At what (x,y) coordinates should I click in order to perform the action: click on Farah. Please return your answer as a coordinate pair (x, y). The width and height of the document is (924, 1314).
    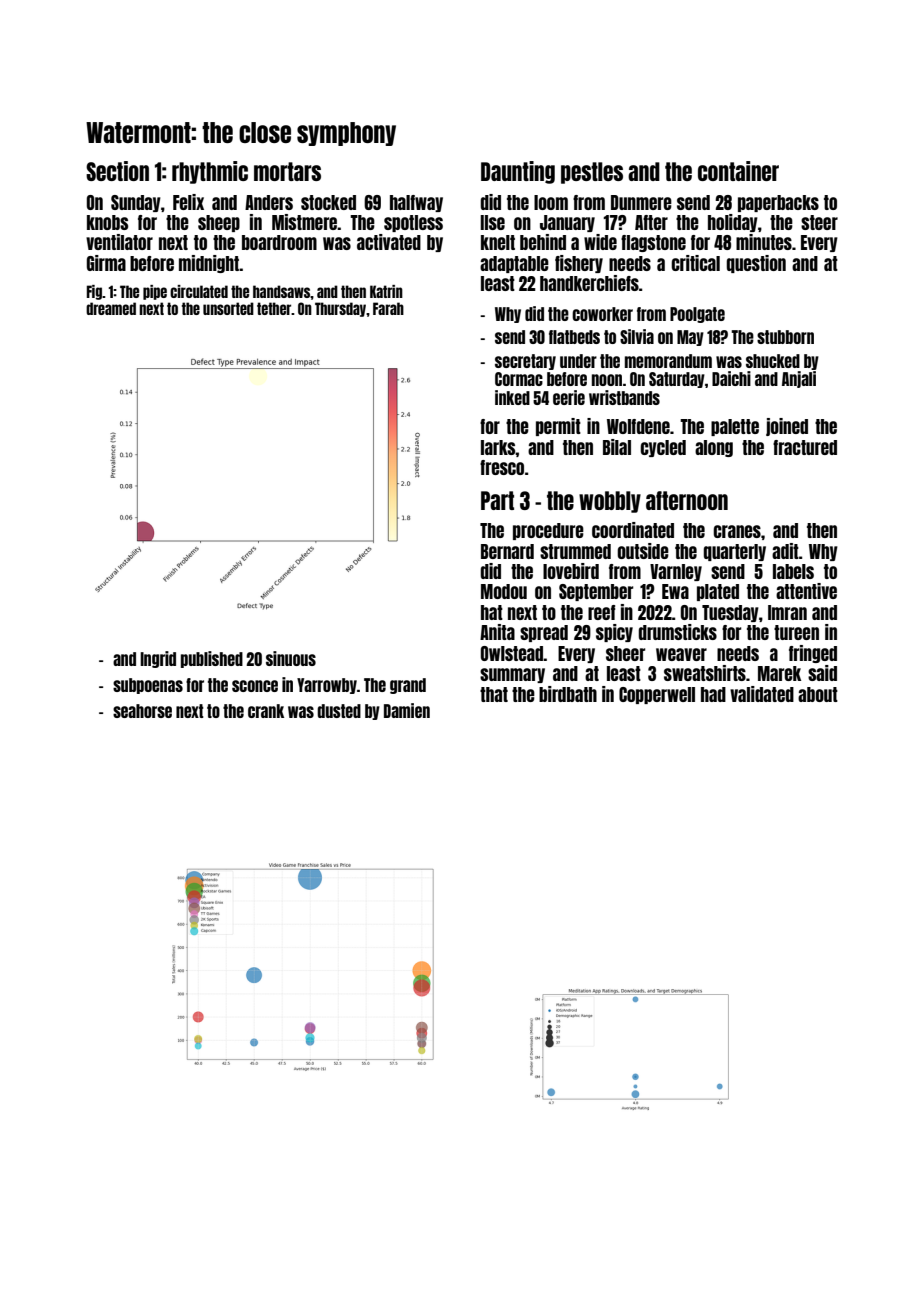
    Looking at the image, I should click on (388, 308).
